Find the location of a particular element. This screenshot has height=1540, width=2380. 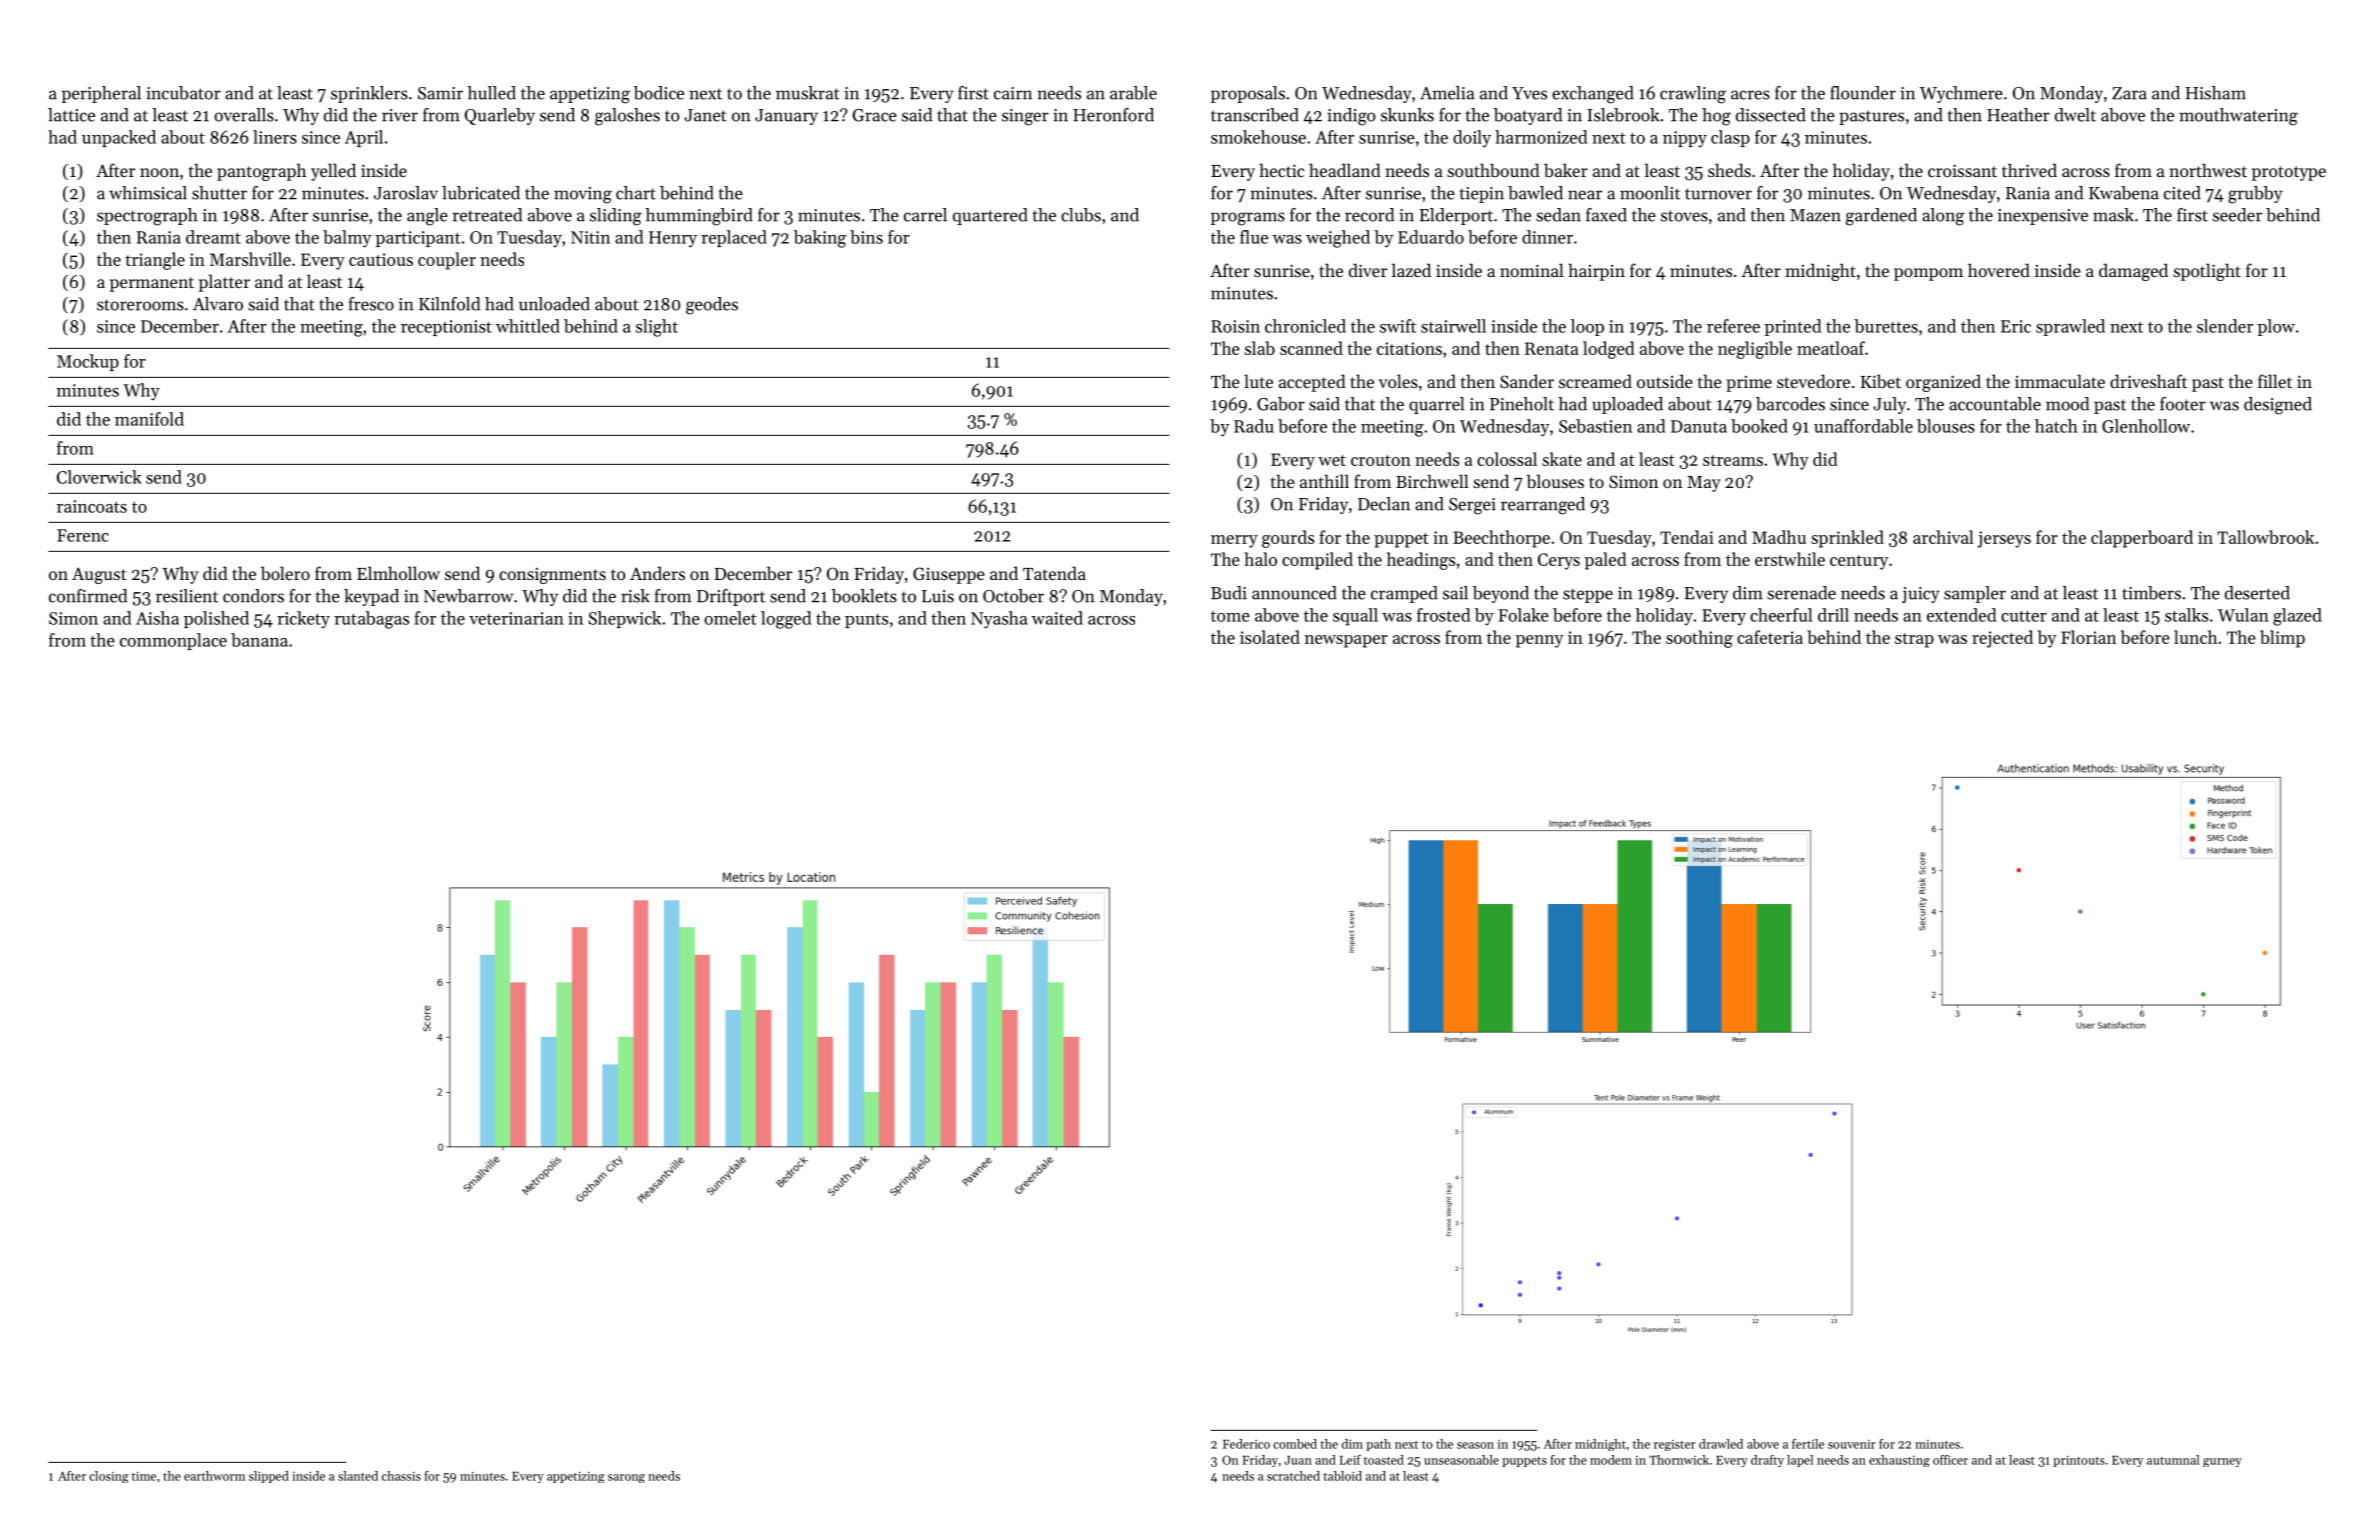

autumnal is located at coordinates (2173, 1460).
